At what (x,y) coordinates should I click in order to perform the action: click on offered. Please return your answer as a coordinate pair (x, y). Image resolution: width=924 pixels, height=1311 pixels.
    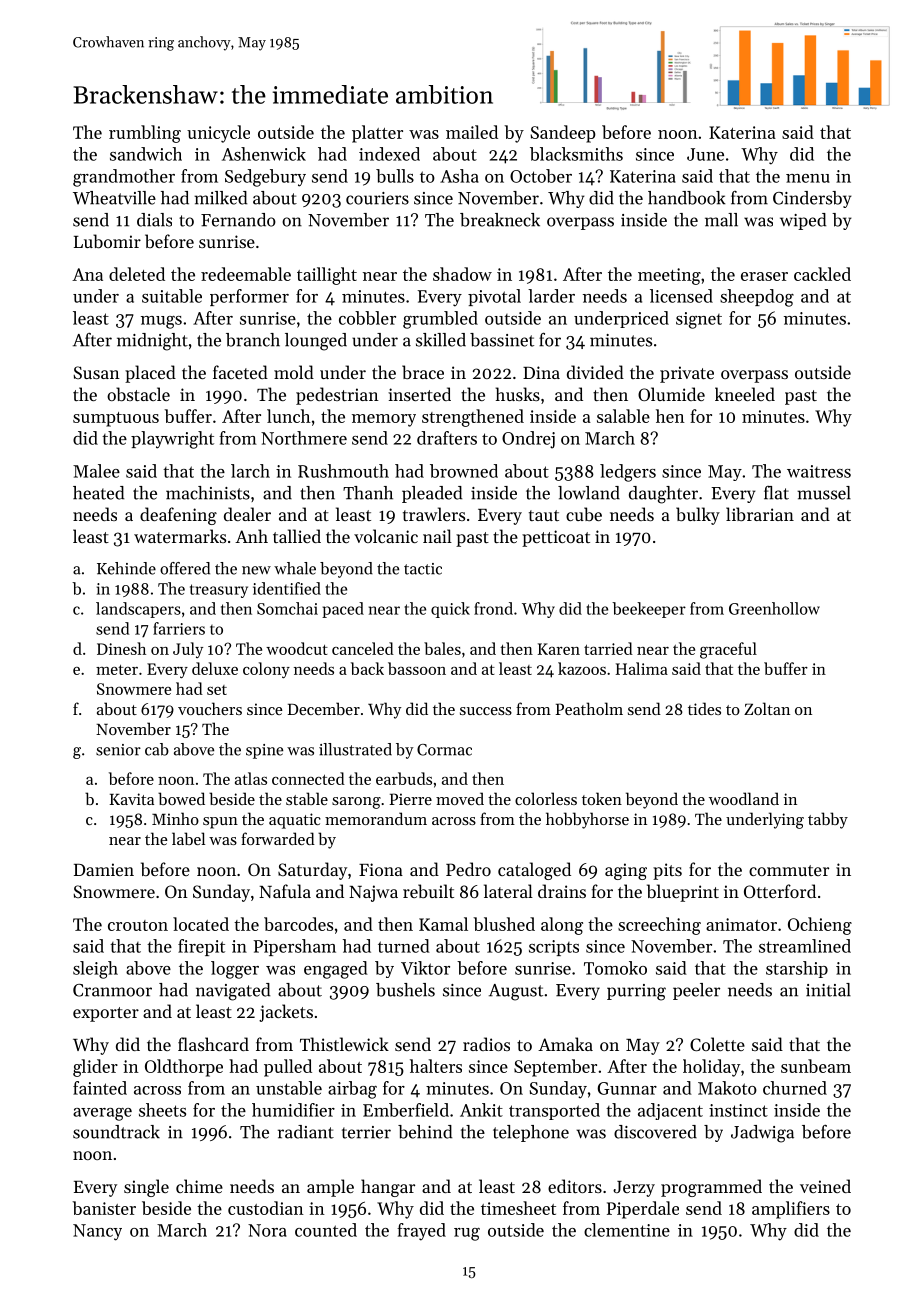
    Looking at the image, I should click on (185, 568).
